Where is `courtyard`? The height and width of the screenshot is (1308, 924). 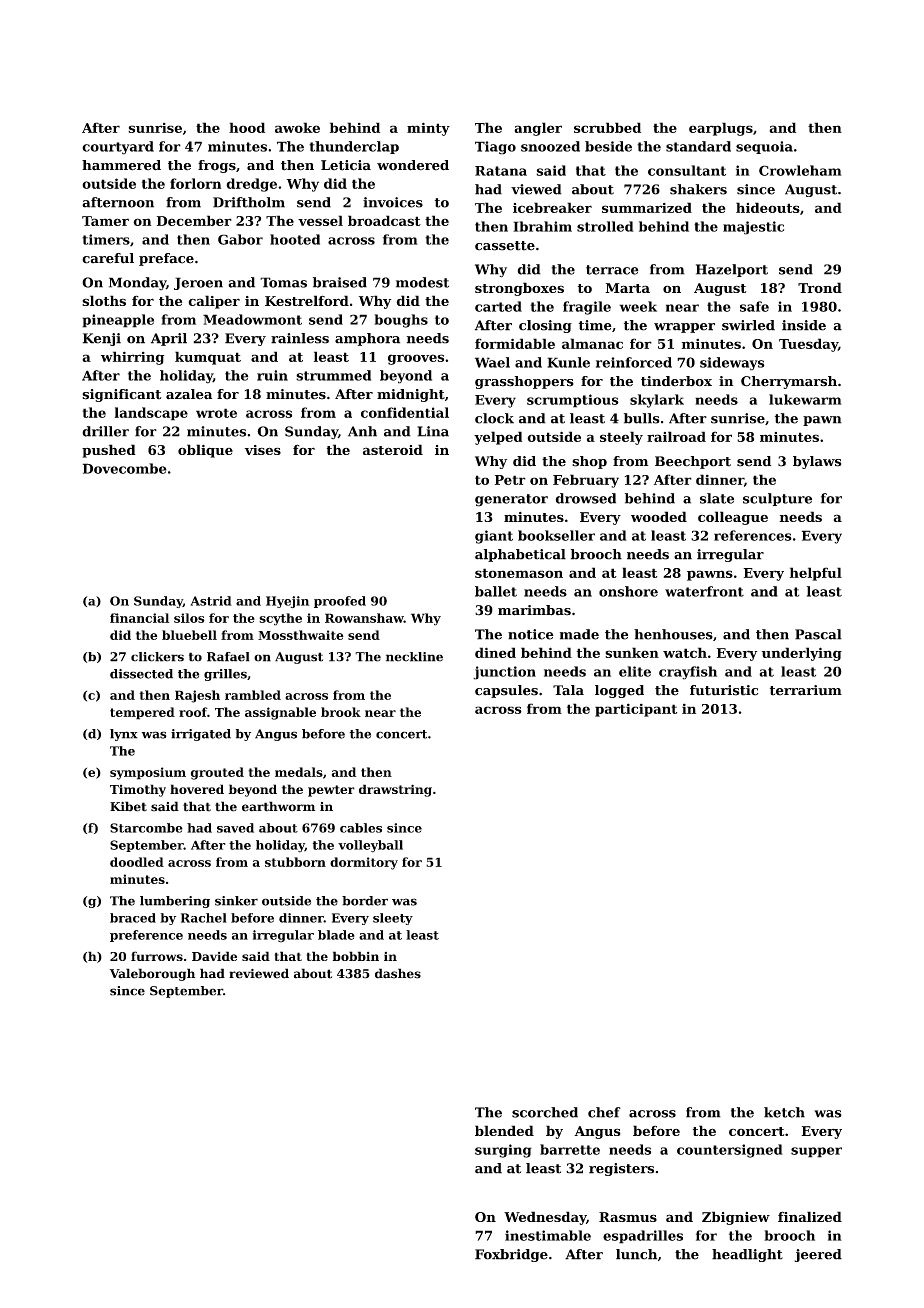
courtyard is located at coordinates (118, 148).
